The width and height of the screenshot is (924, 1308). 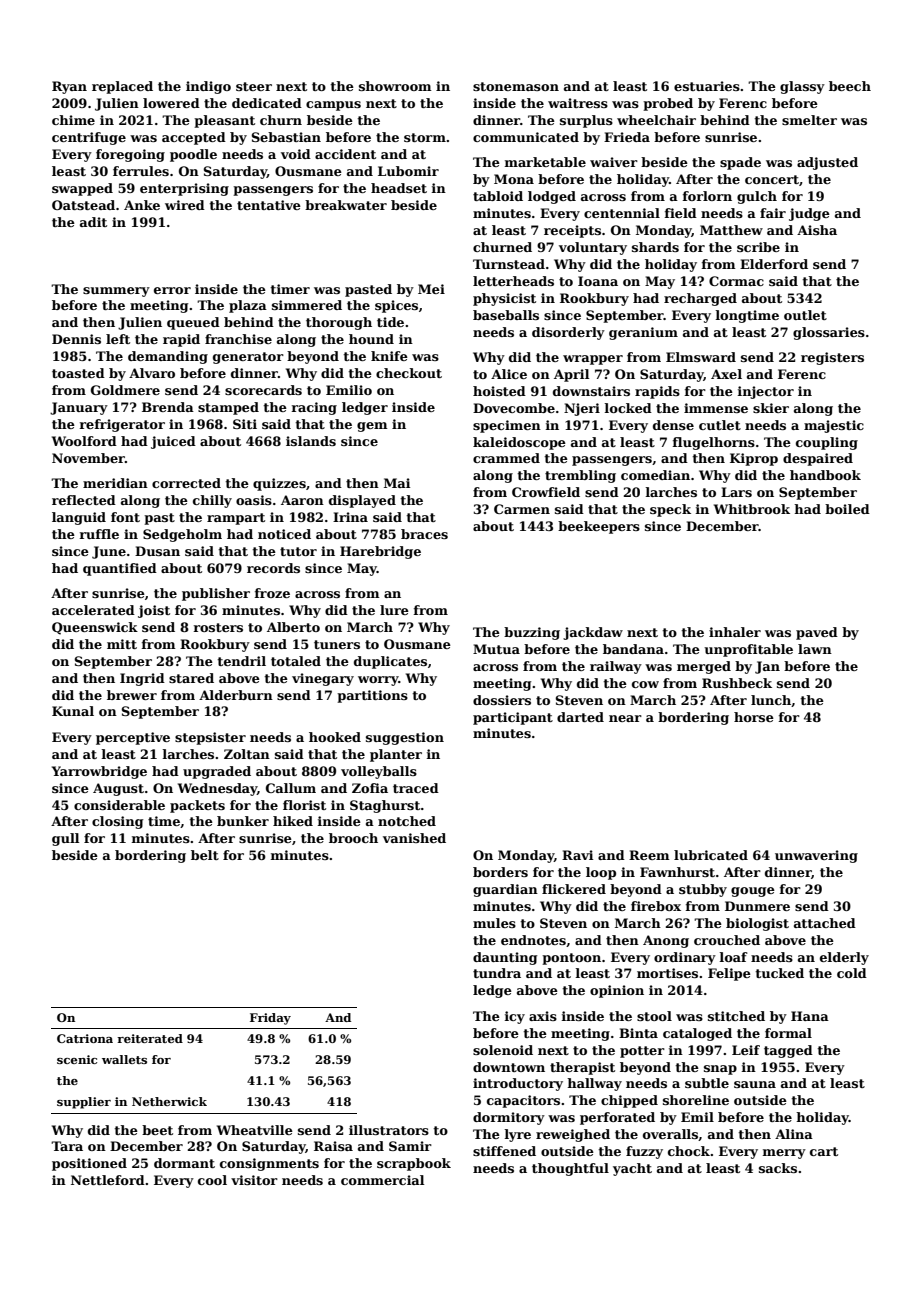 I want to click on lubricated, so click(x=711, y=855).
